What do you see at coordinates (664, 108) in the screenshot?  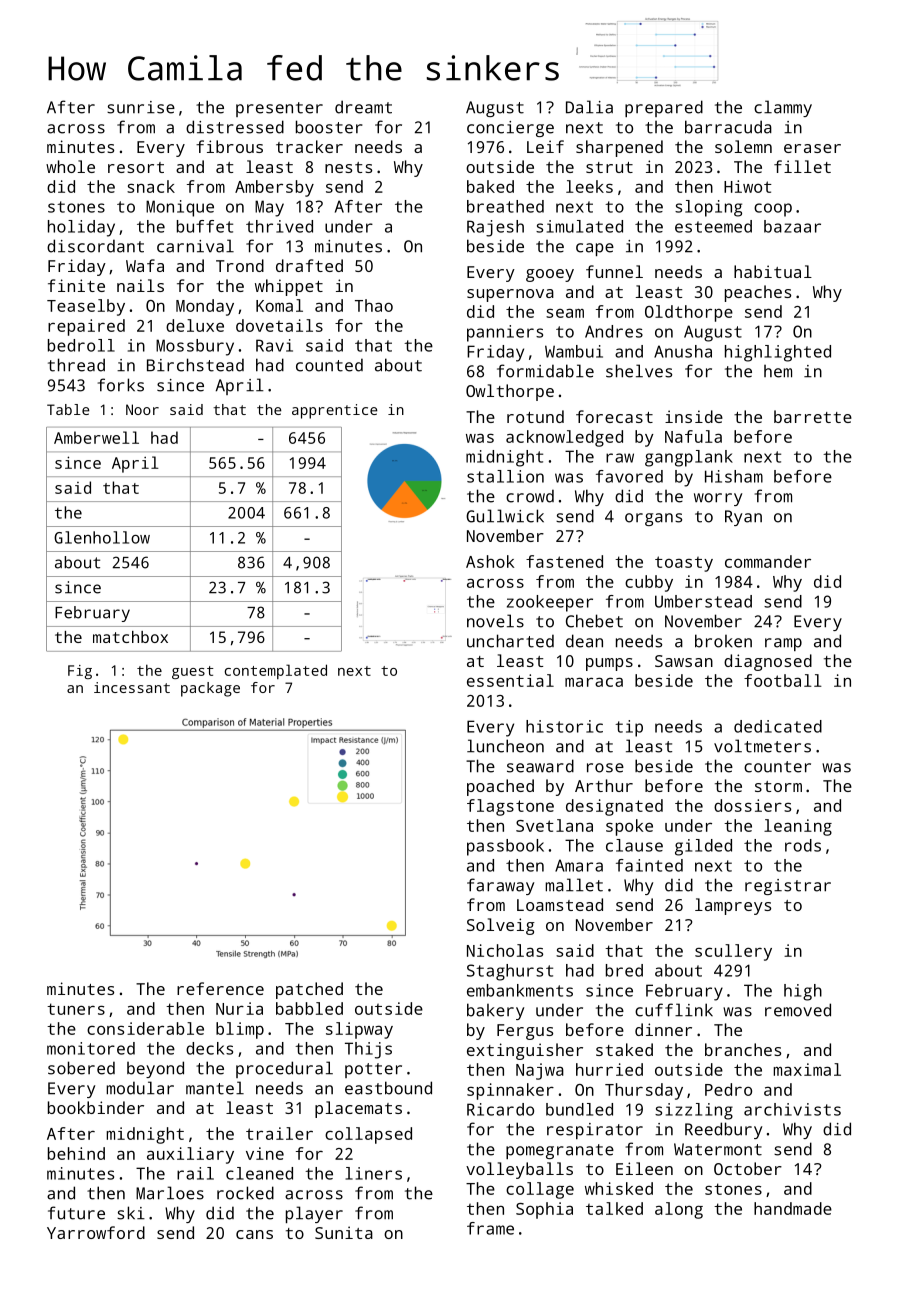 I see `prepared` at bounding box center [664, 108].
